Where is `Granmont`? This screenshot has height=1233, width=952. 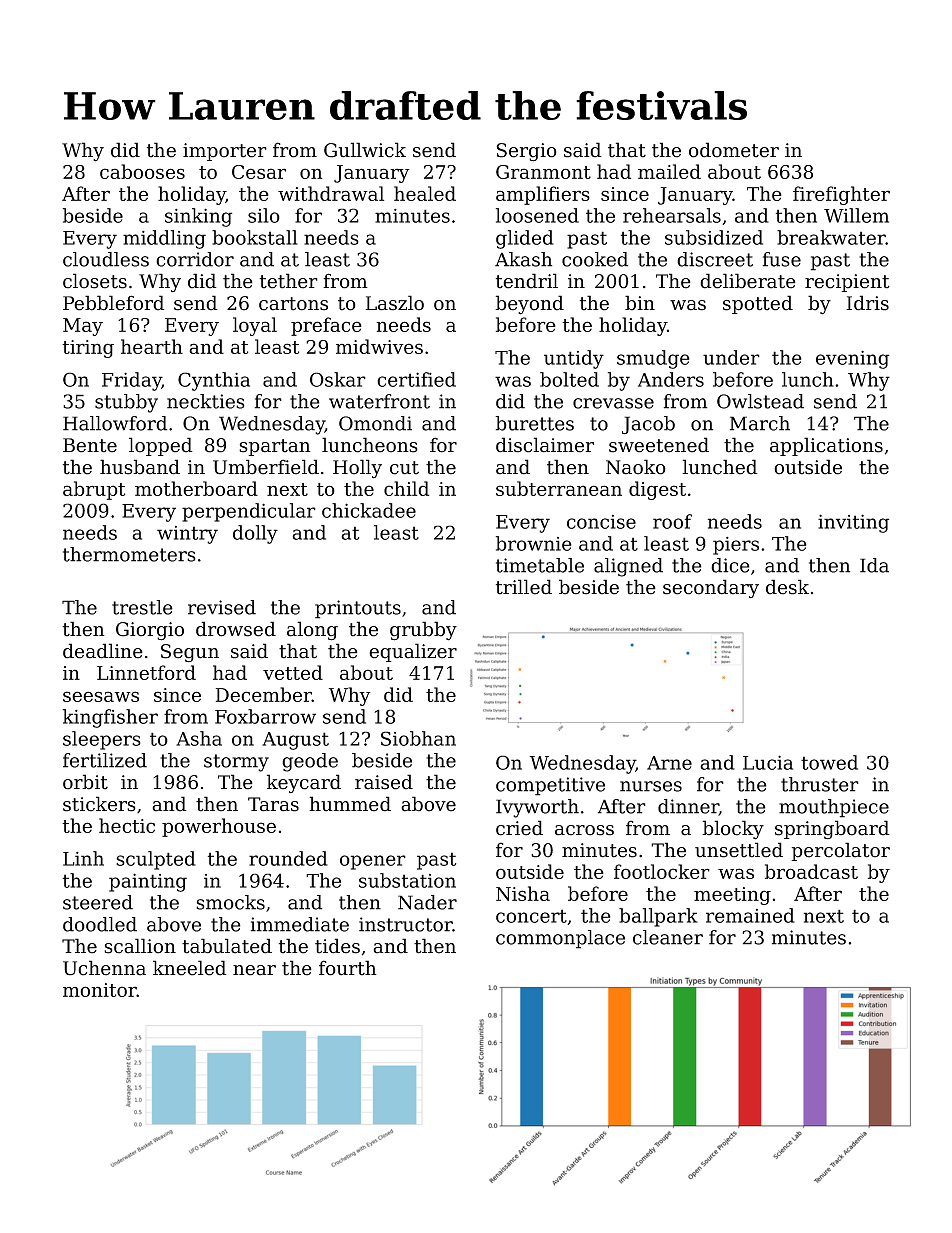 Granmont is located at coordinates (543, 172).
